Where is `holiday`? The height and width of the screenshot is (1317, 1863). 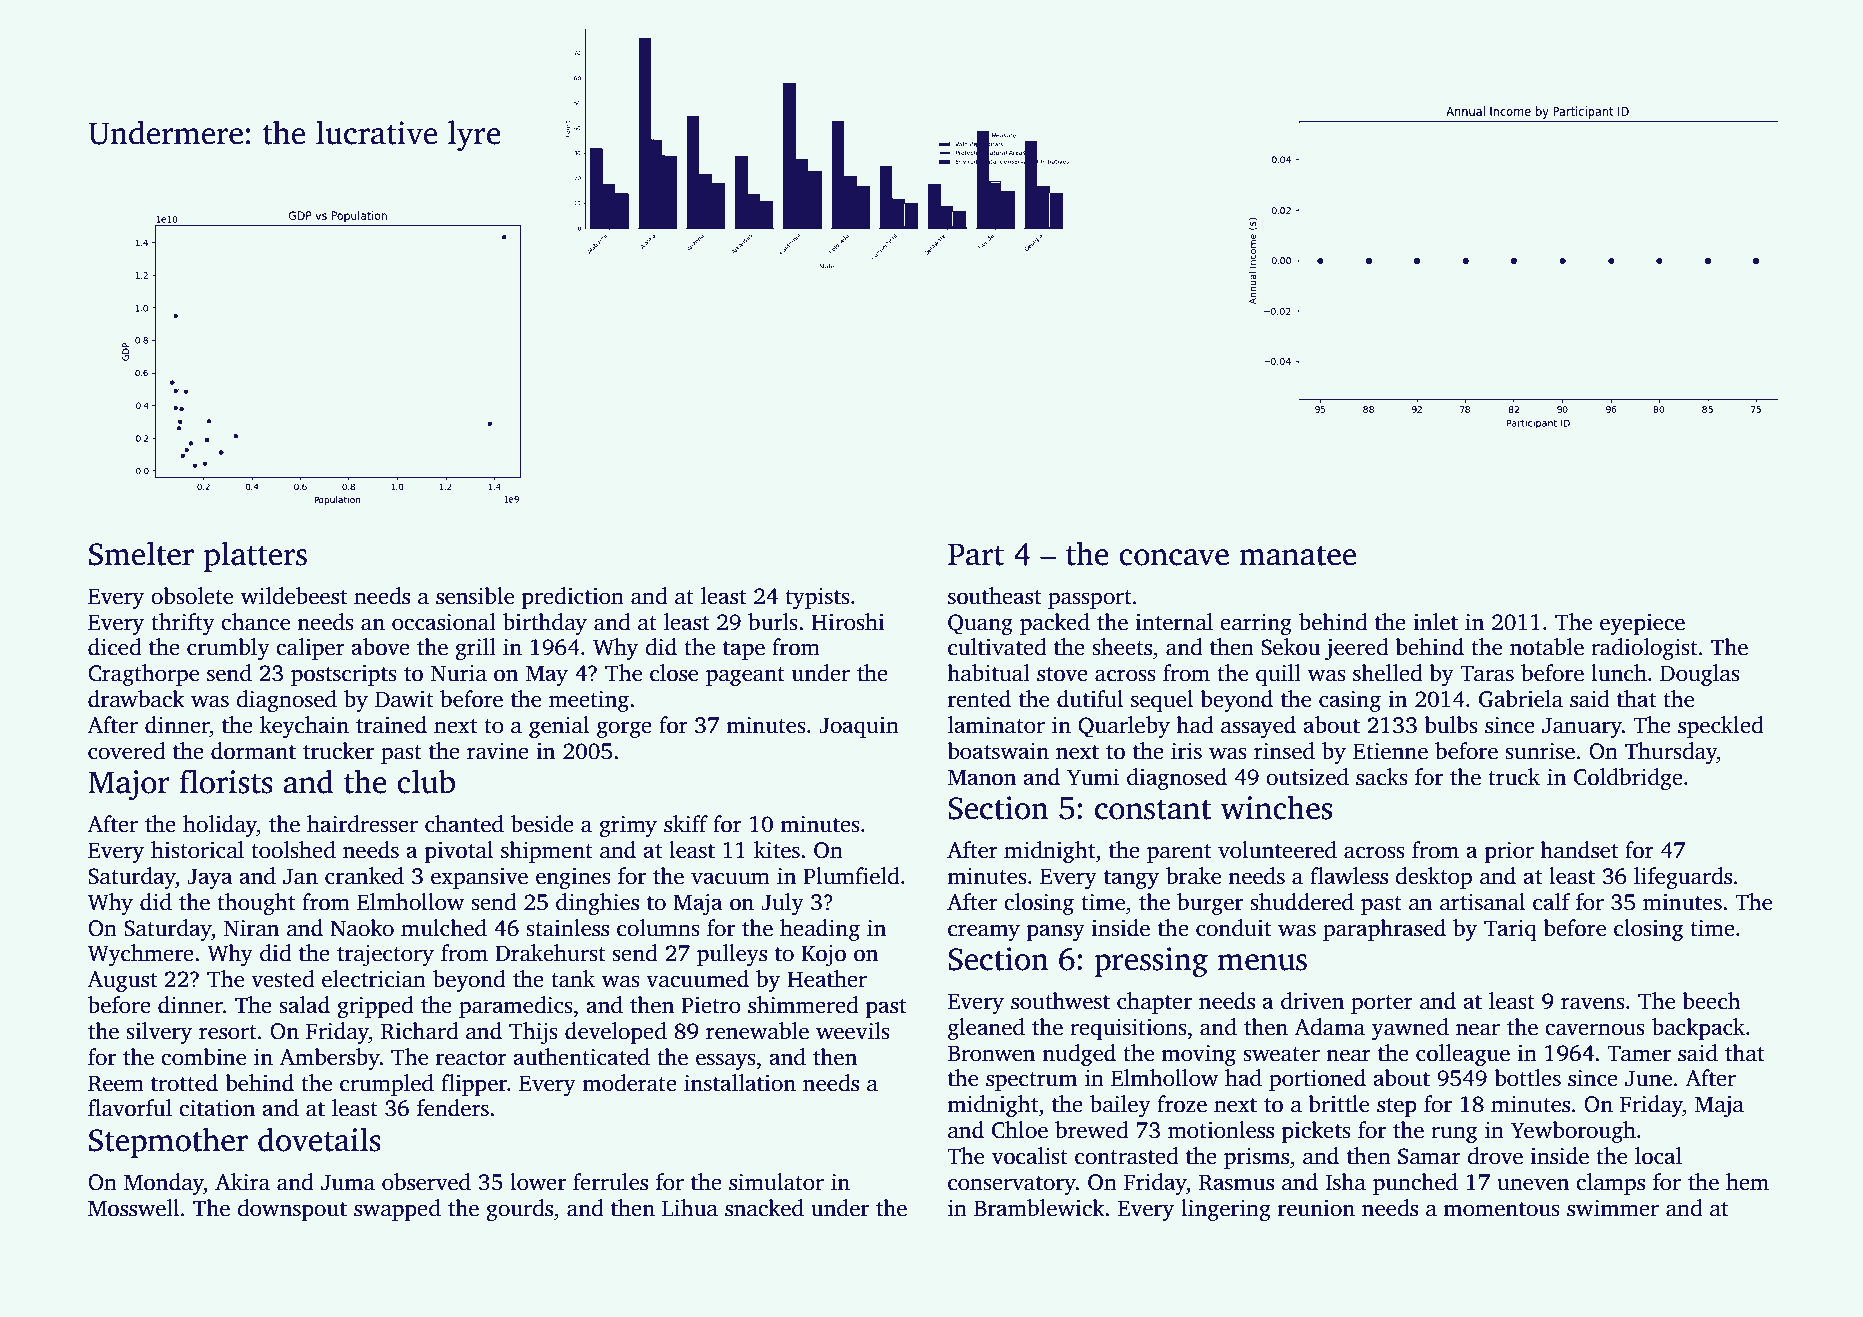
holiday is located at coordinates (220, 826).
